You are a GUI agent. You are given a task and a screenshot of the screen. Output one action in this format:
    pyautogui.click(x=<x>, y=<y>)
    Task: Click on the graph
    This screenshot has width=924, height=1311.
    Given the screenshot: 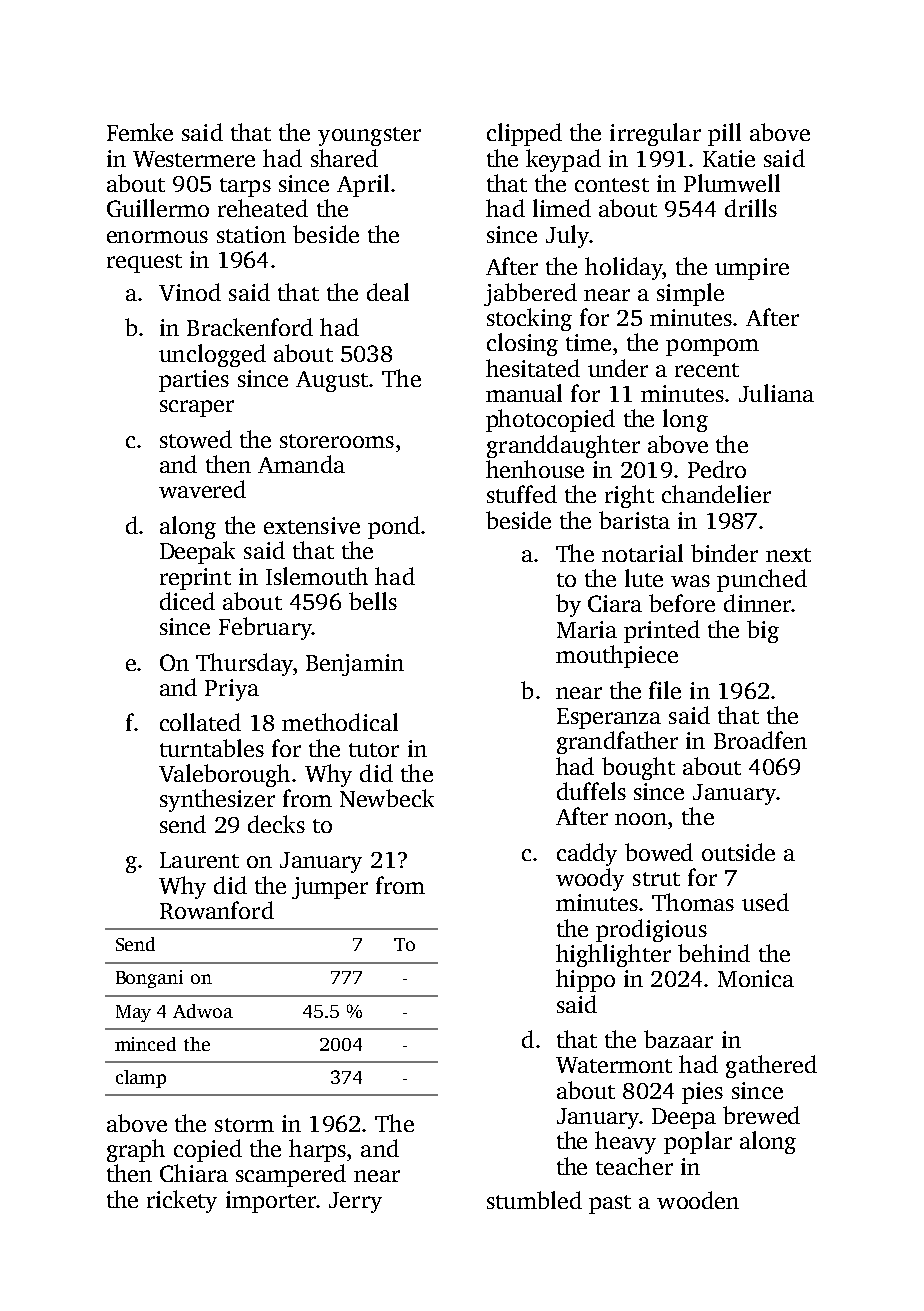 What is the action you would take?
    pyautogui.click(x=136, y=1150)
